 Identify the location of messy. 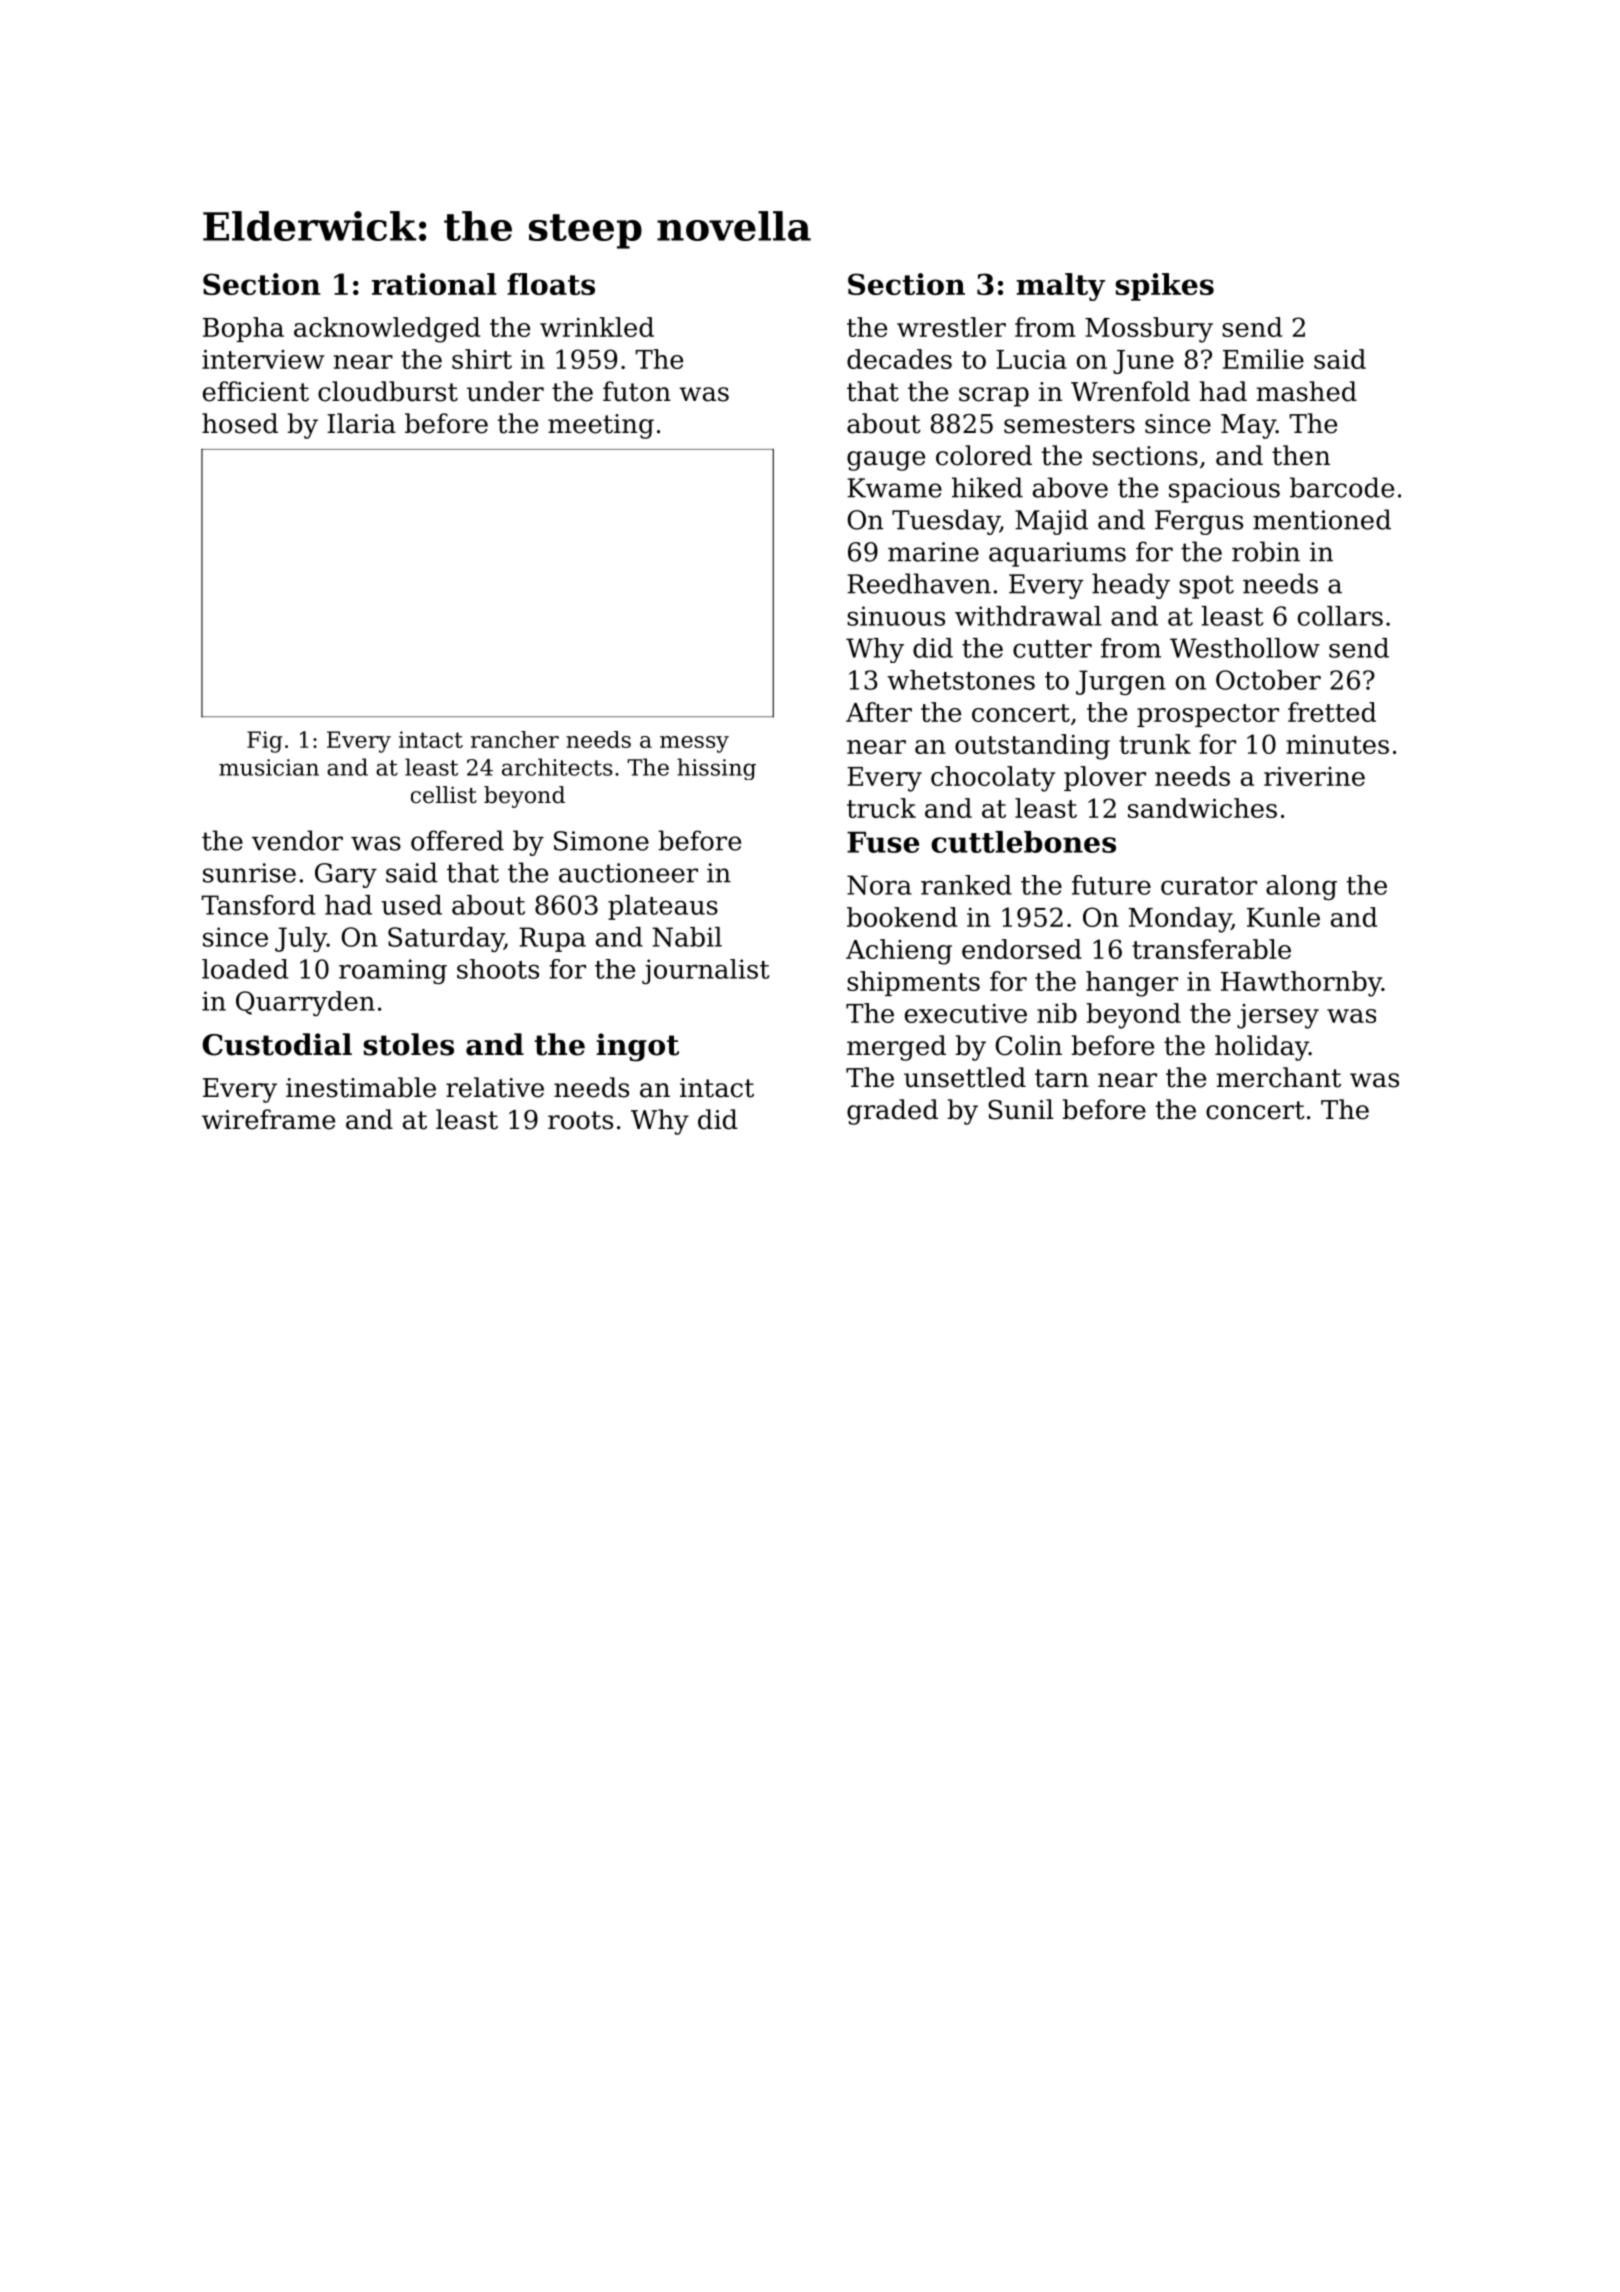
(694, 744).
